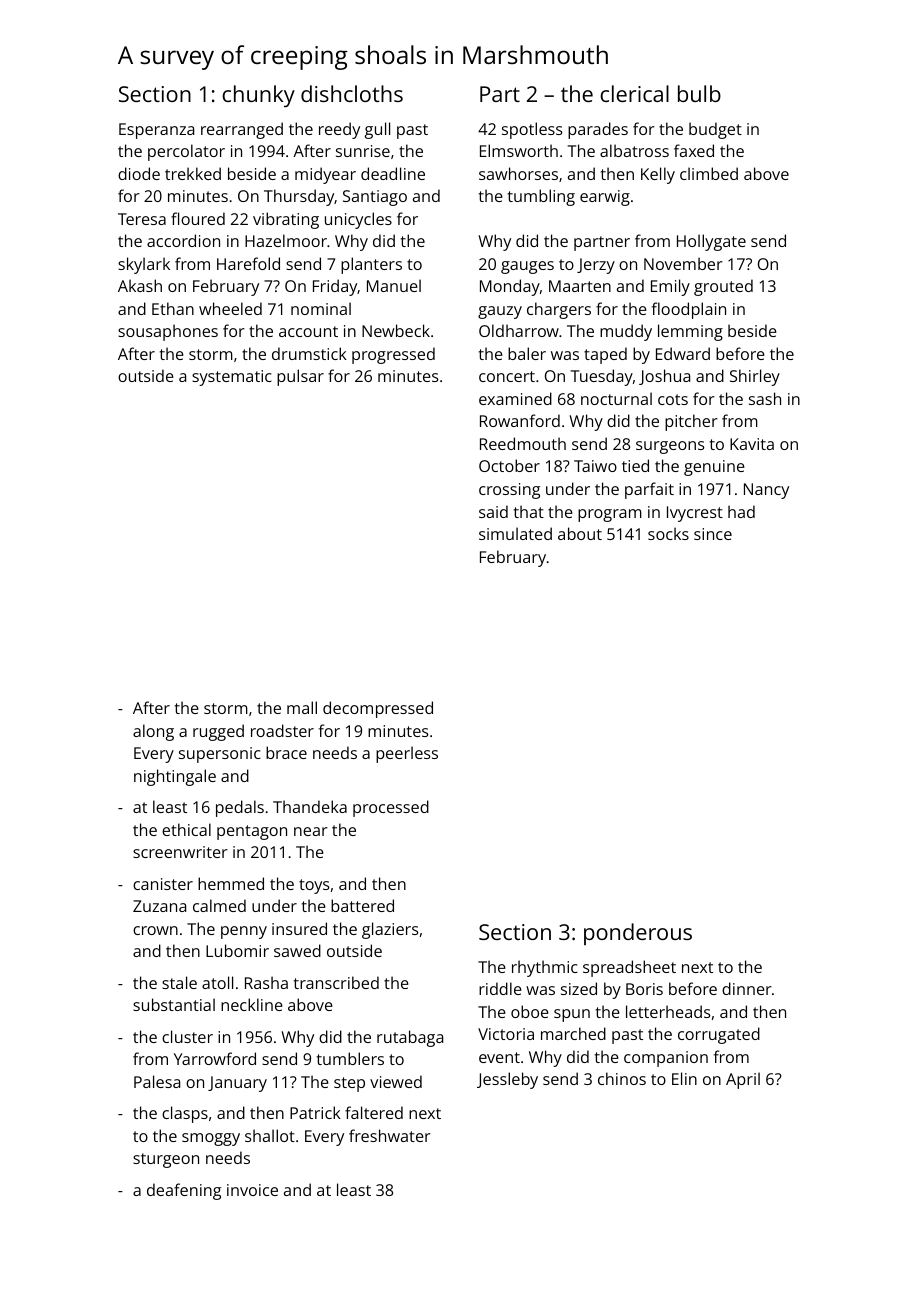  What do you see at coordinates (668, 533) in the page?
I see `socks` at bounding box center [668, 533].
